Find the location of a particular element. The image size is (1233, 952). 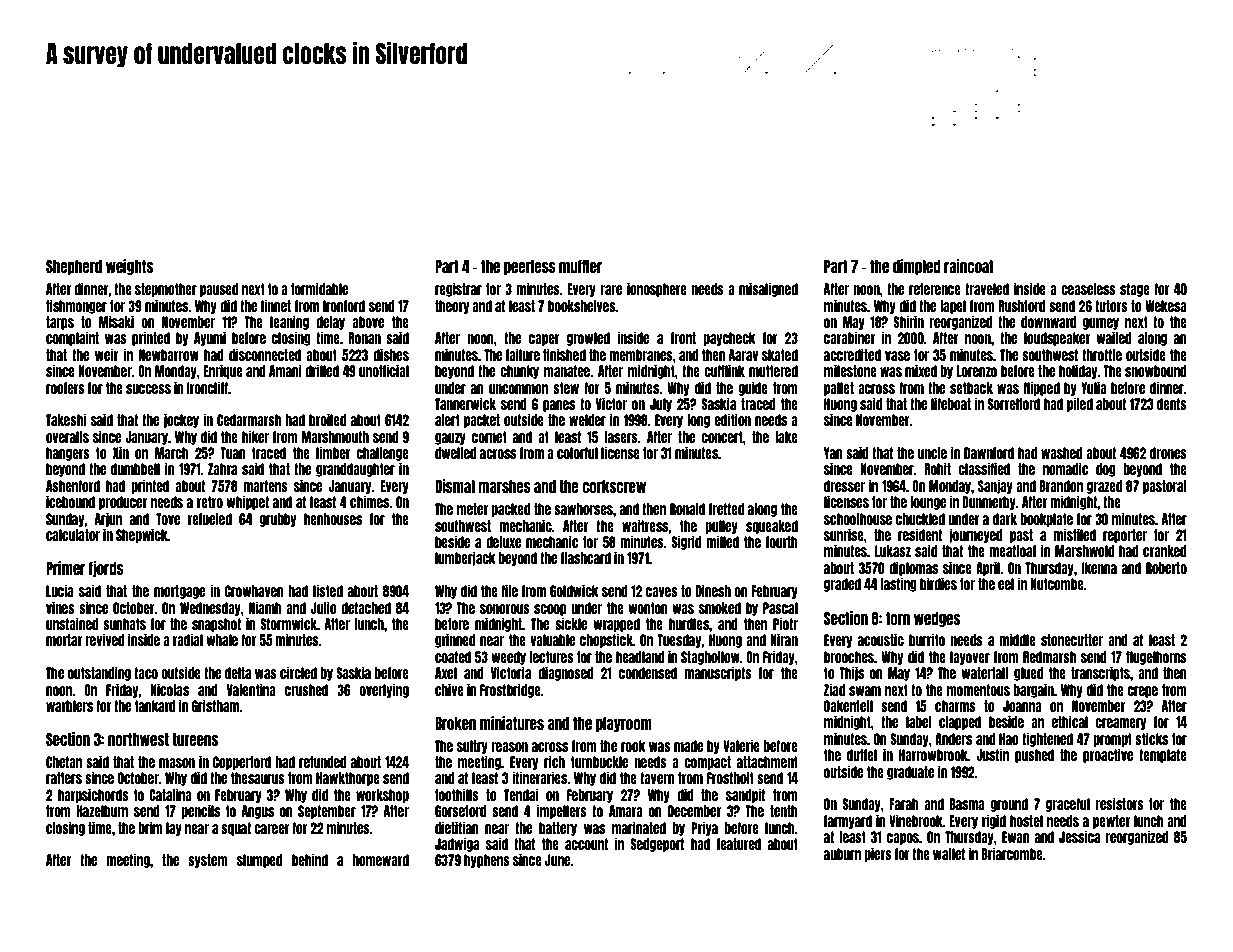

slumped is located at coordinates (259, 861).
